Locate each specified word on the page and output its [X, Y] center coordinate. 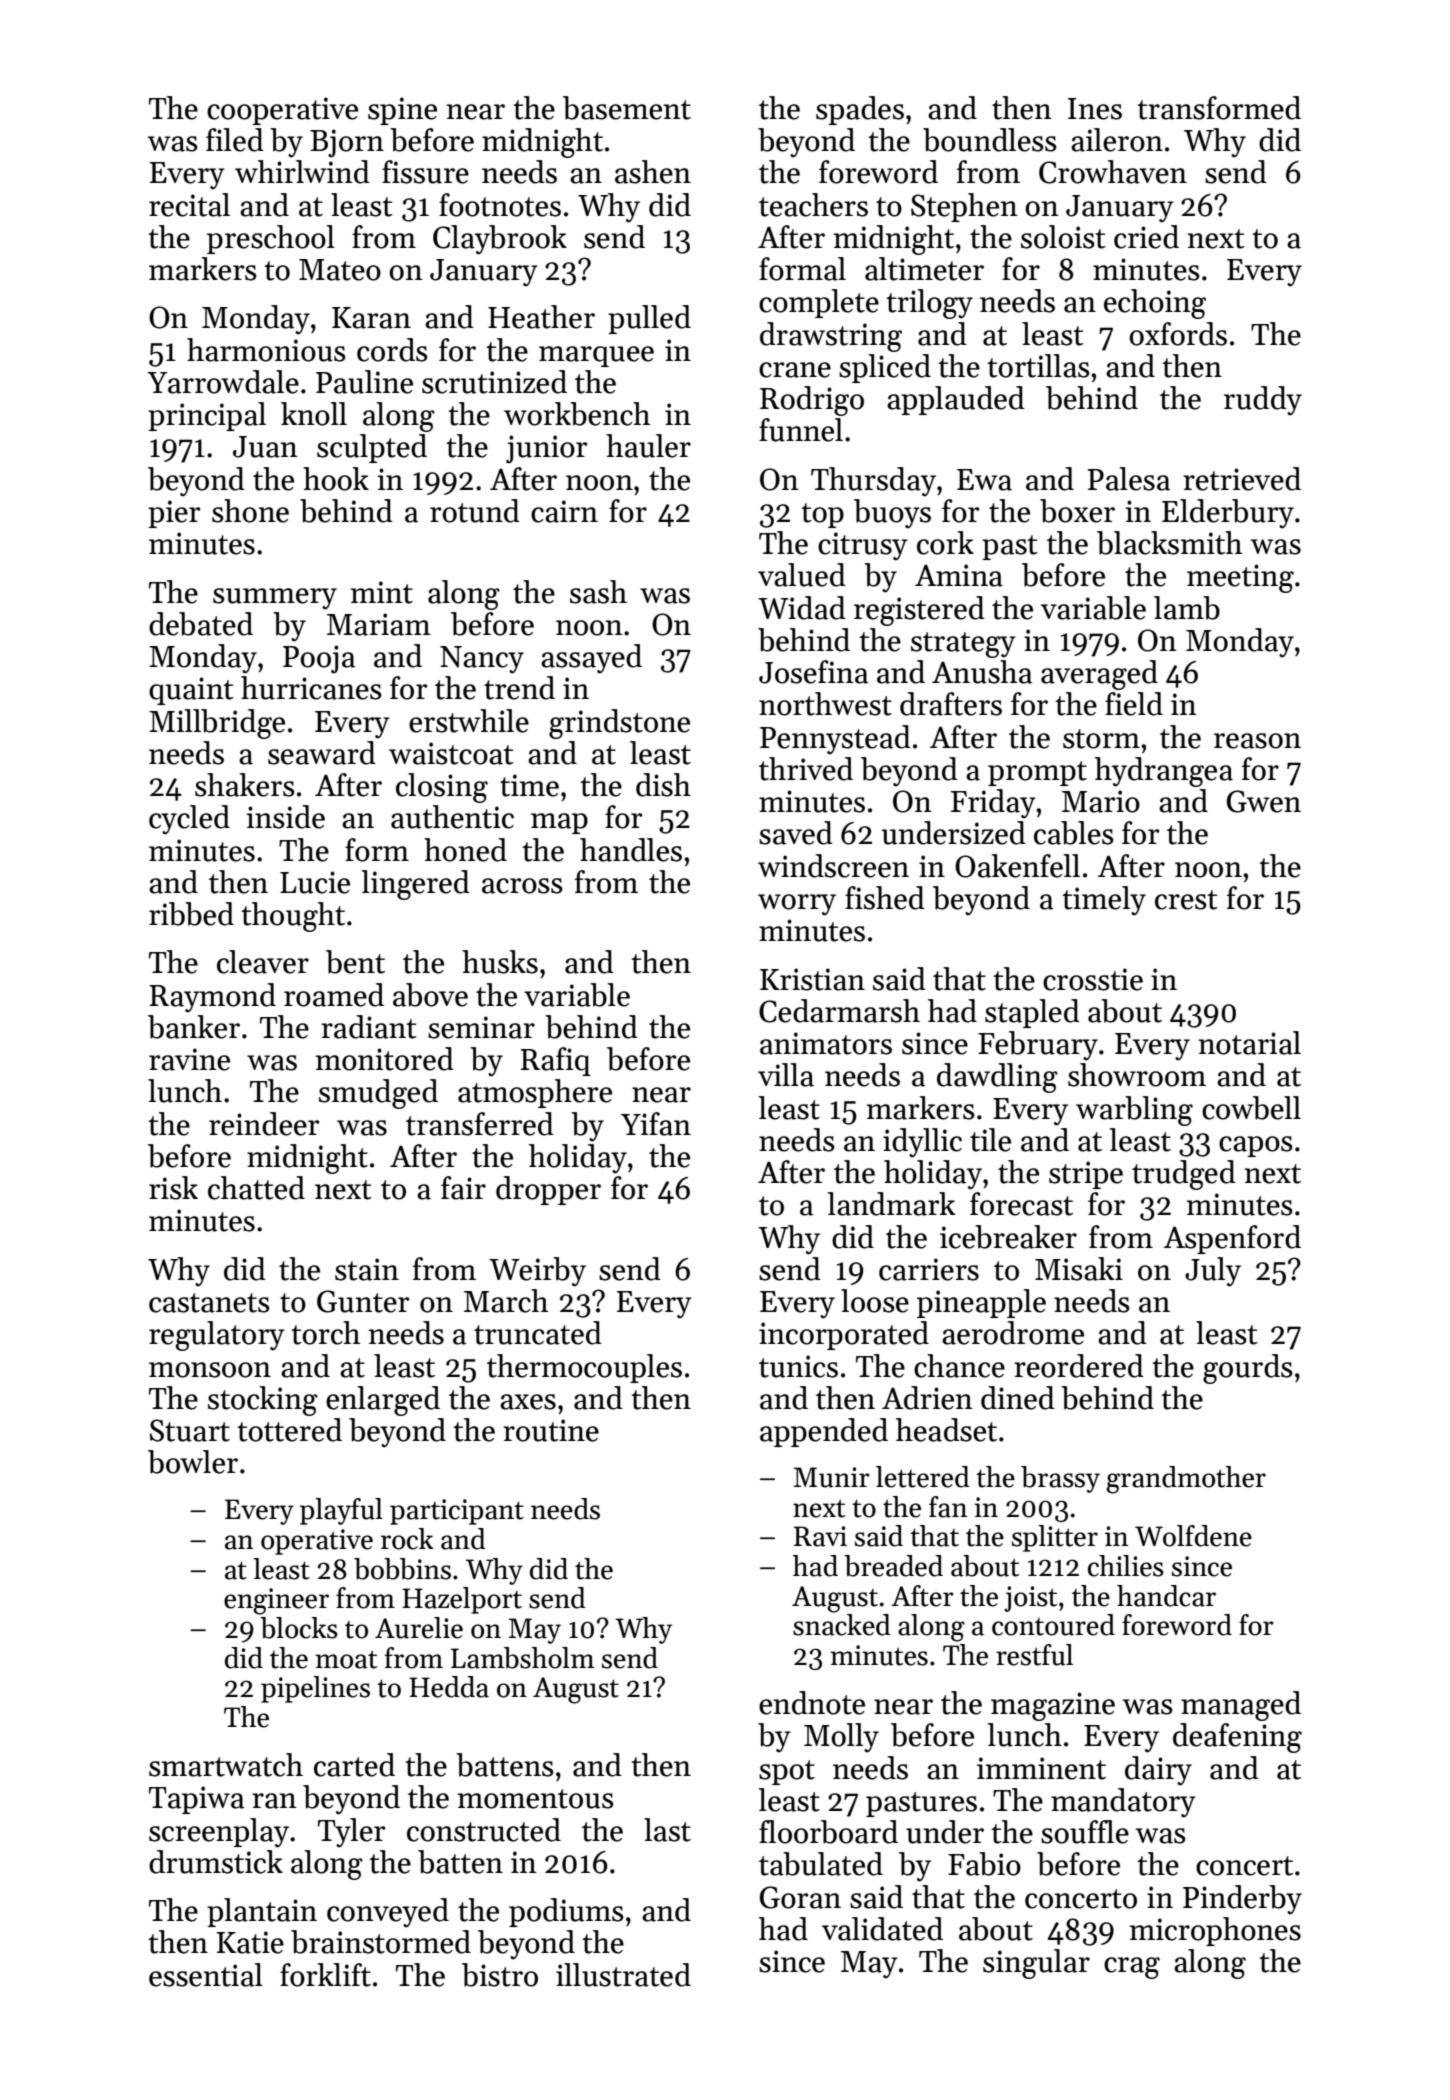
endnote [812, 1703]
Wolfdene [1193, 1536]
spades [860, 110]
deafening [1237, 1738]
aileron [1117, 140]
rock [407, 1539]
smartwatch [226, 1765]
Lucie [315, 882]
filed [235, 140]
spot [787, 1772]
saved [796, 833]
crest [1186, 900]
